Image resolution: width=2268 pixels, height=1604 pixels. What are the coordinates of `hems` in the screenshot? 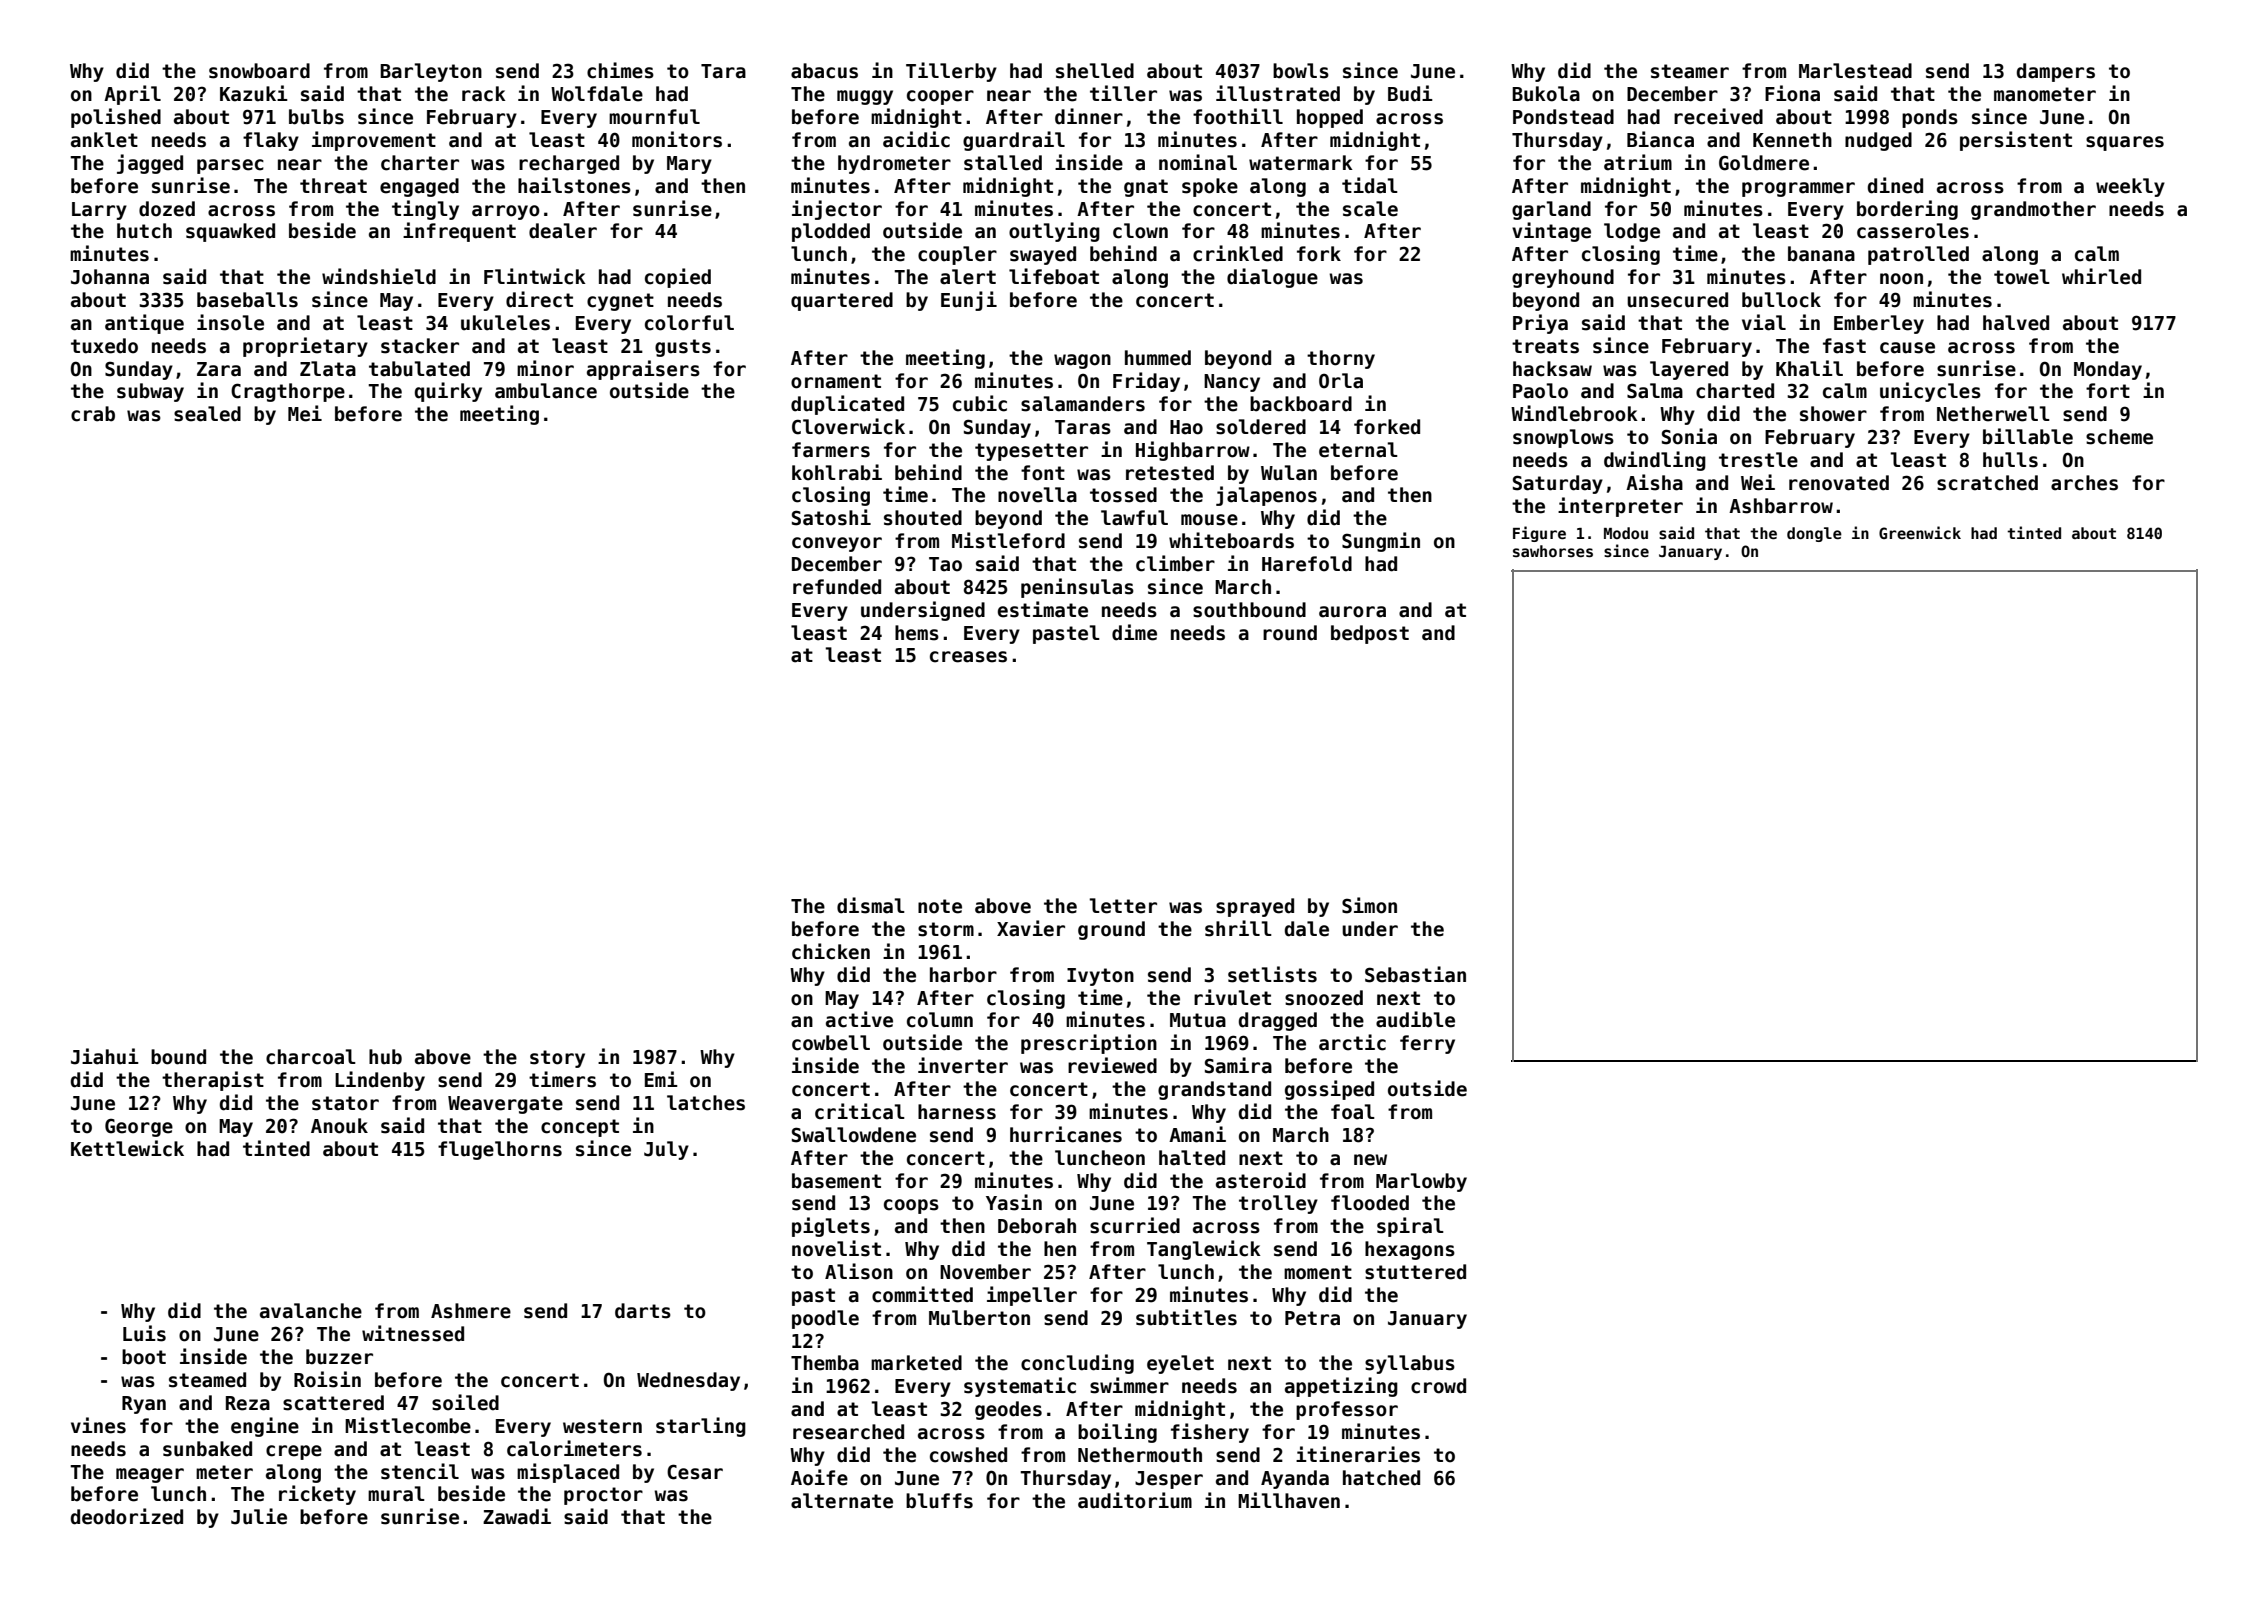 It's located at (917, 633).
